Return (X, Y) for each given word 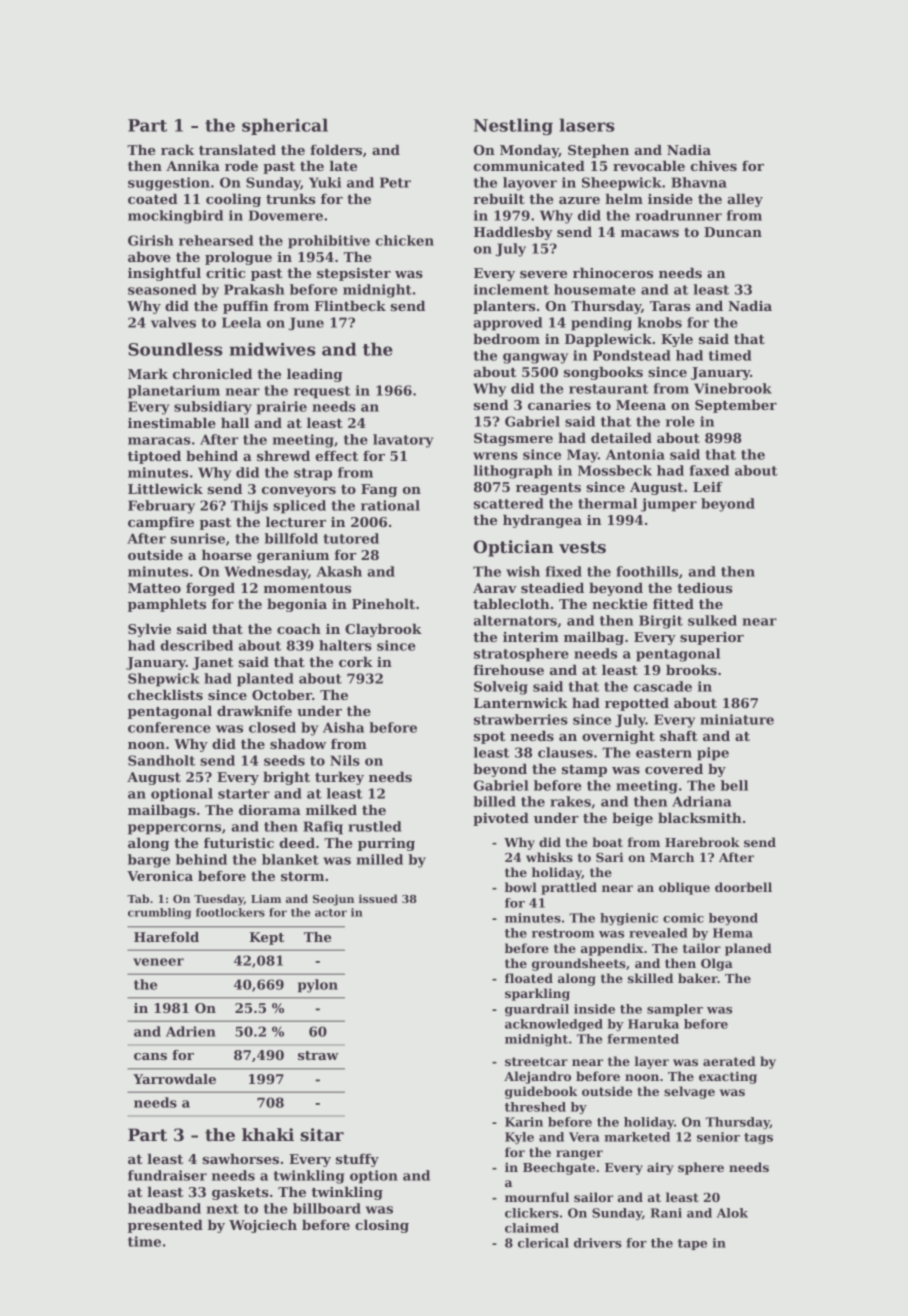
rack (177, 150)
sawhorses (241, 1159)
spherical (285, 126)
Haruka (653, 1024)
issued (378, 898)
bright (286, 778)
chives (713, 166)
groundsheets (579, 964)
